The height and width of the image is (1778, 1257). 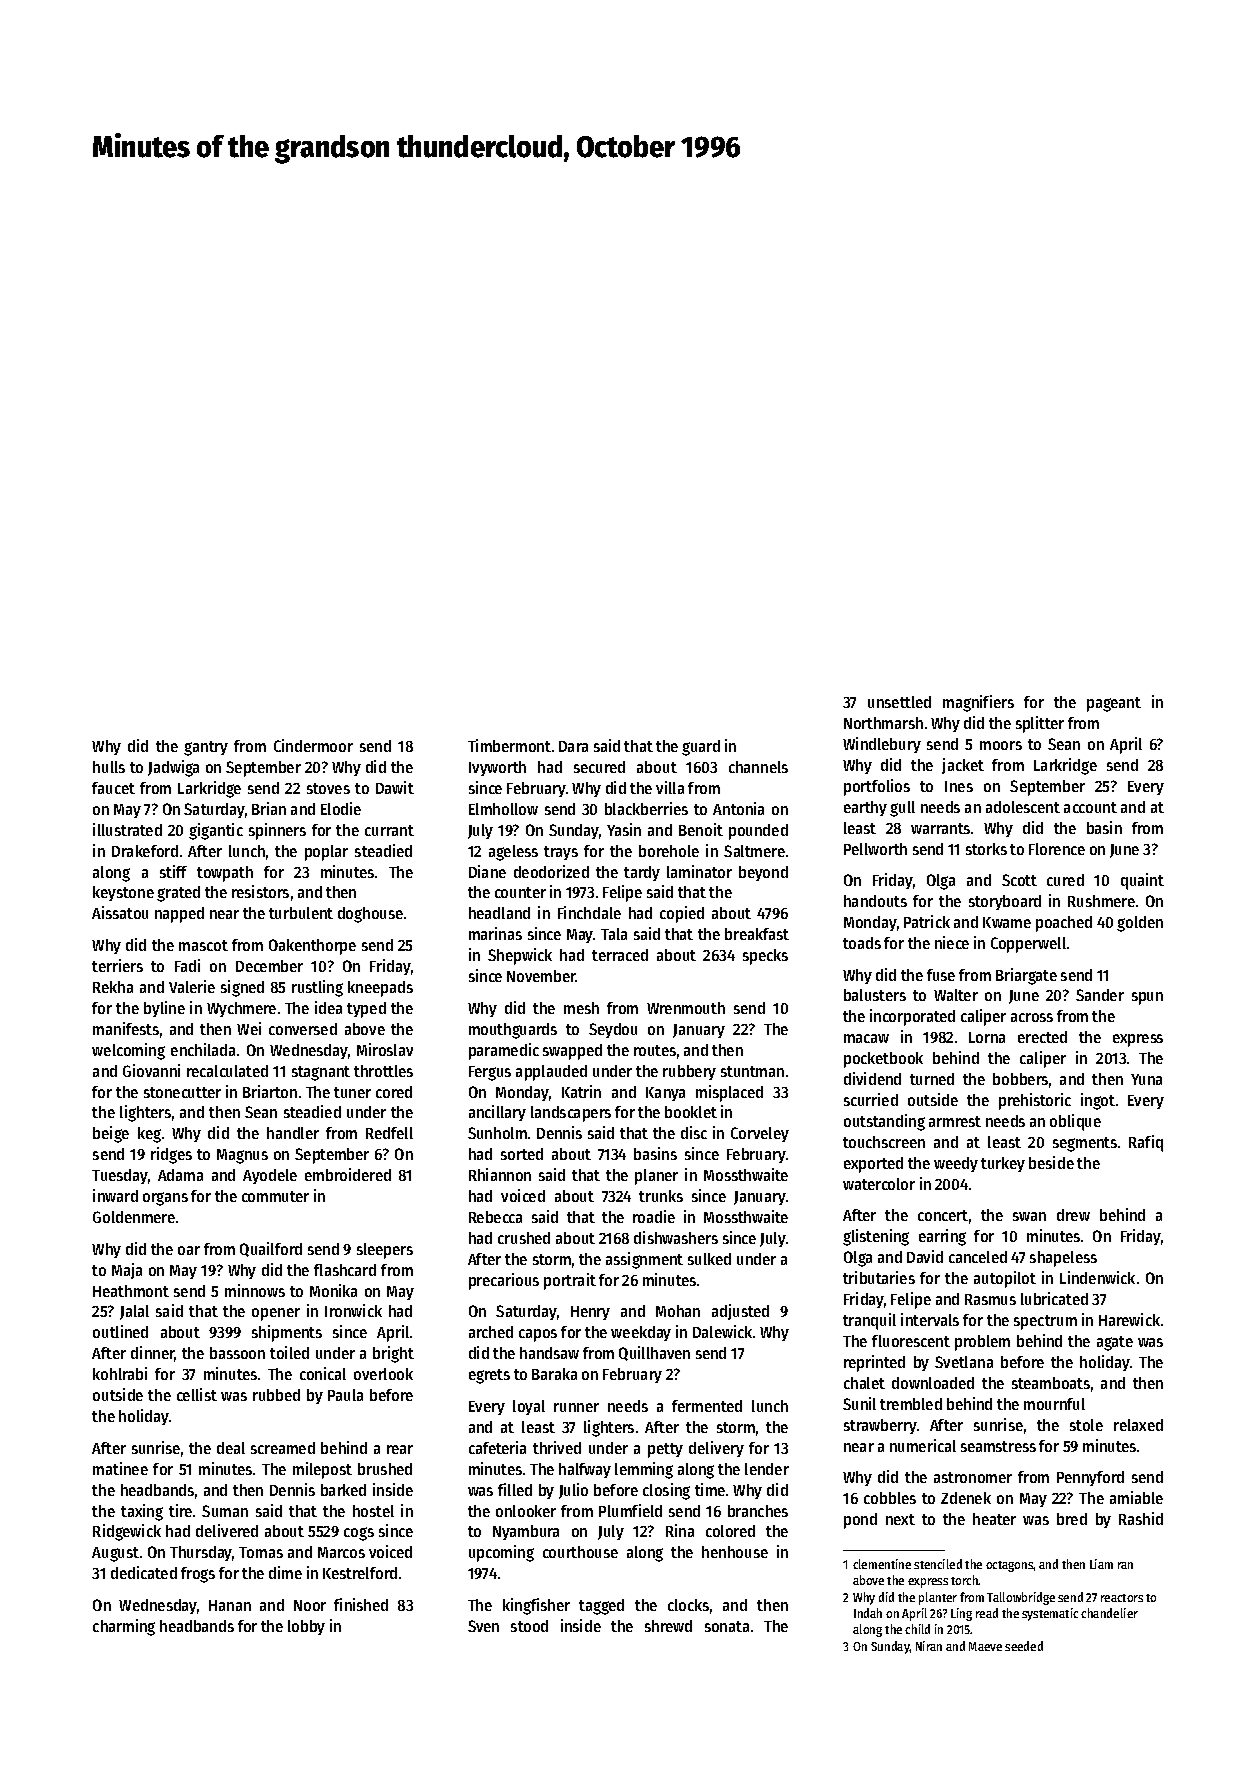 I want to click on Dara, so click(x=573, y=746).
